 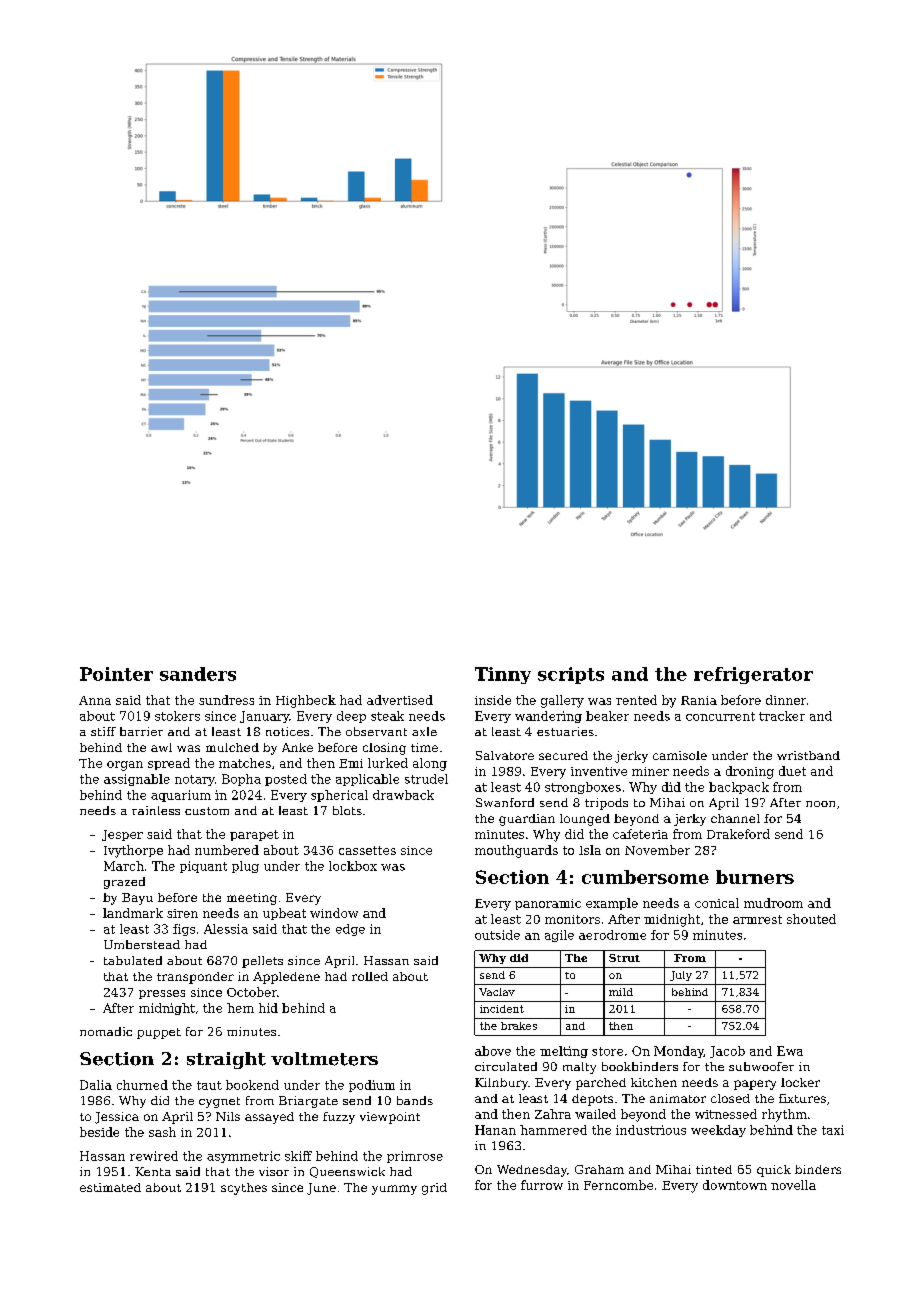 What do you see at coordinates (784, 1115) in the screenshot?
I see `rhythm` at bounding box center [784, 1115].
